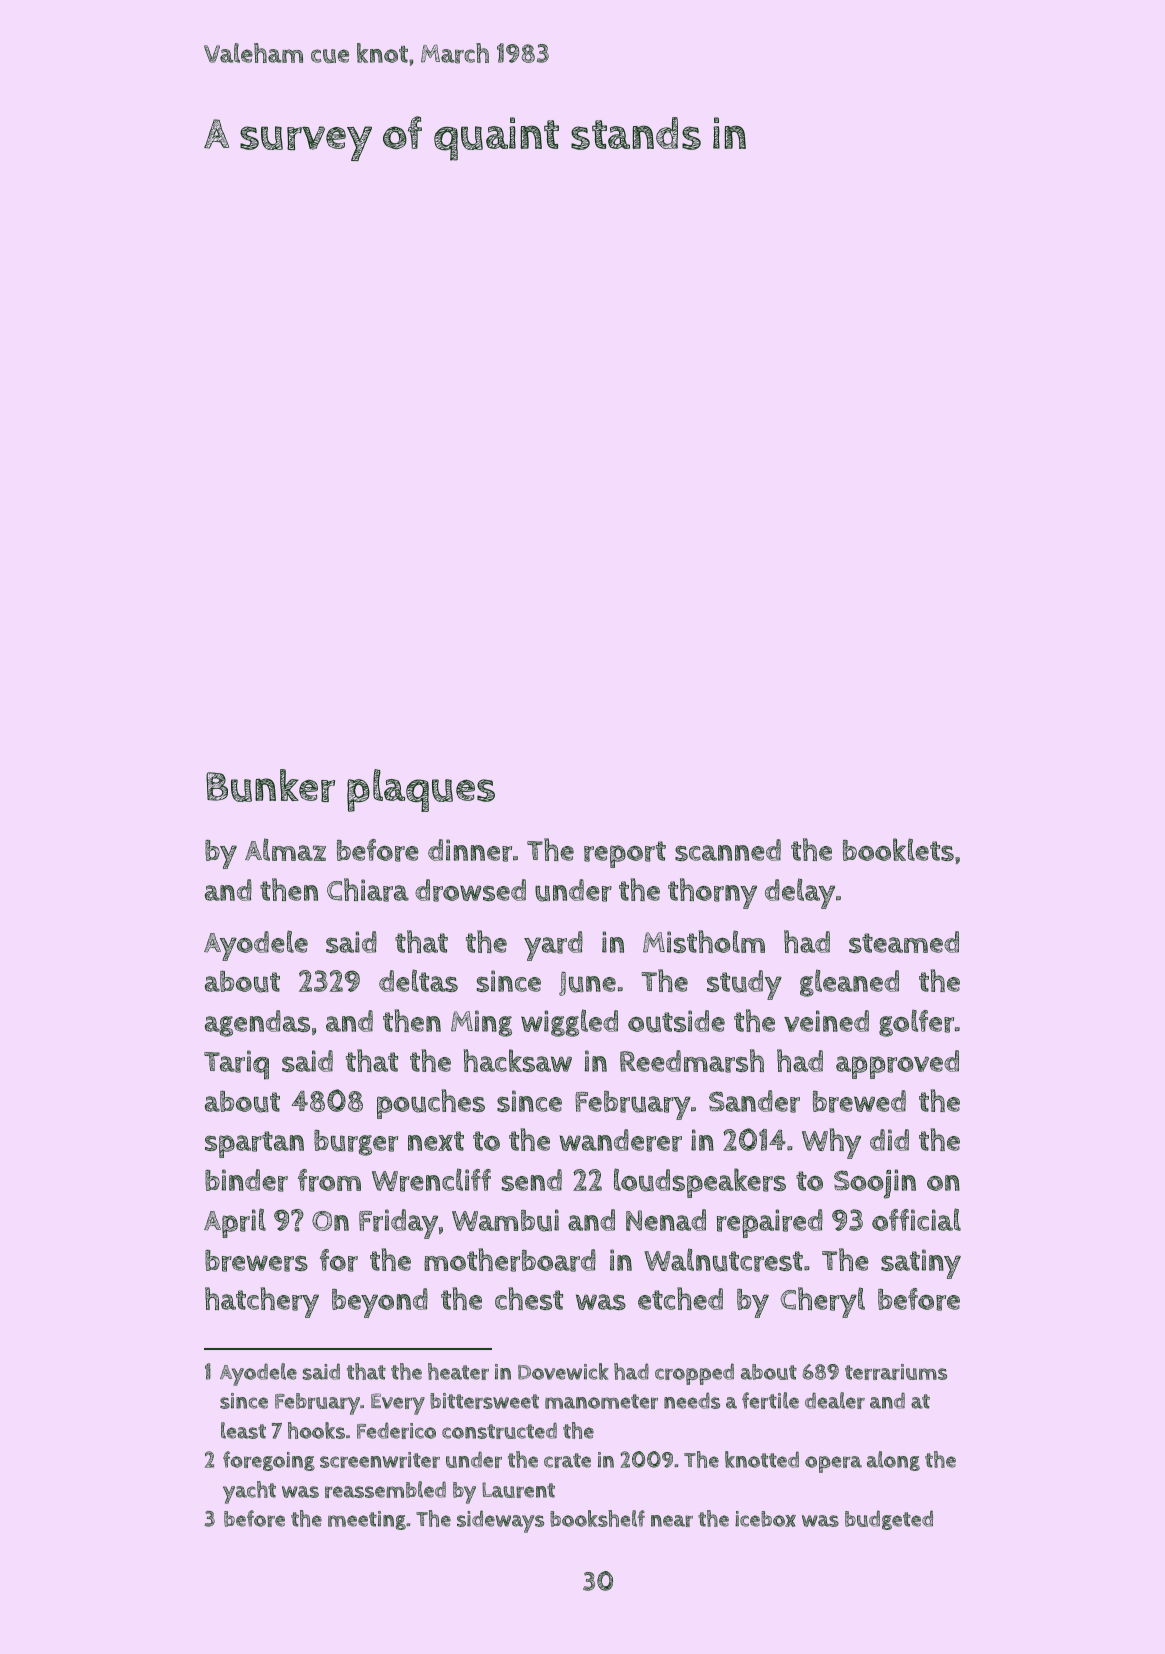 The height and width of the document is (1654, 1165). I want to click on booklets, so click(898, 849).
